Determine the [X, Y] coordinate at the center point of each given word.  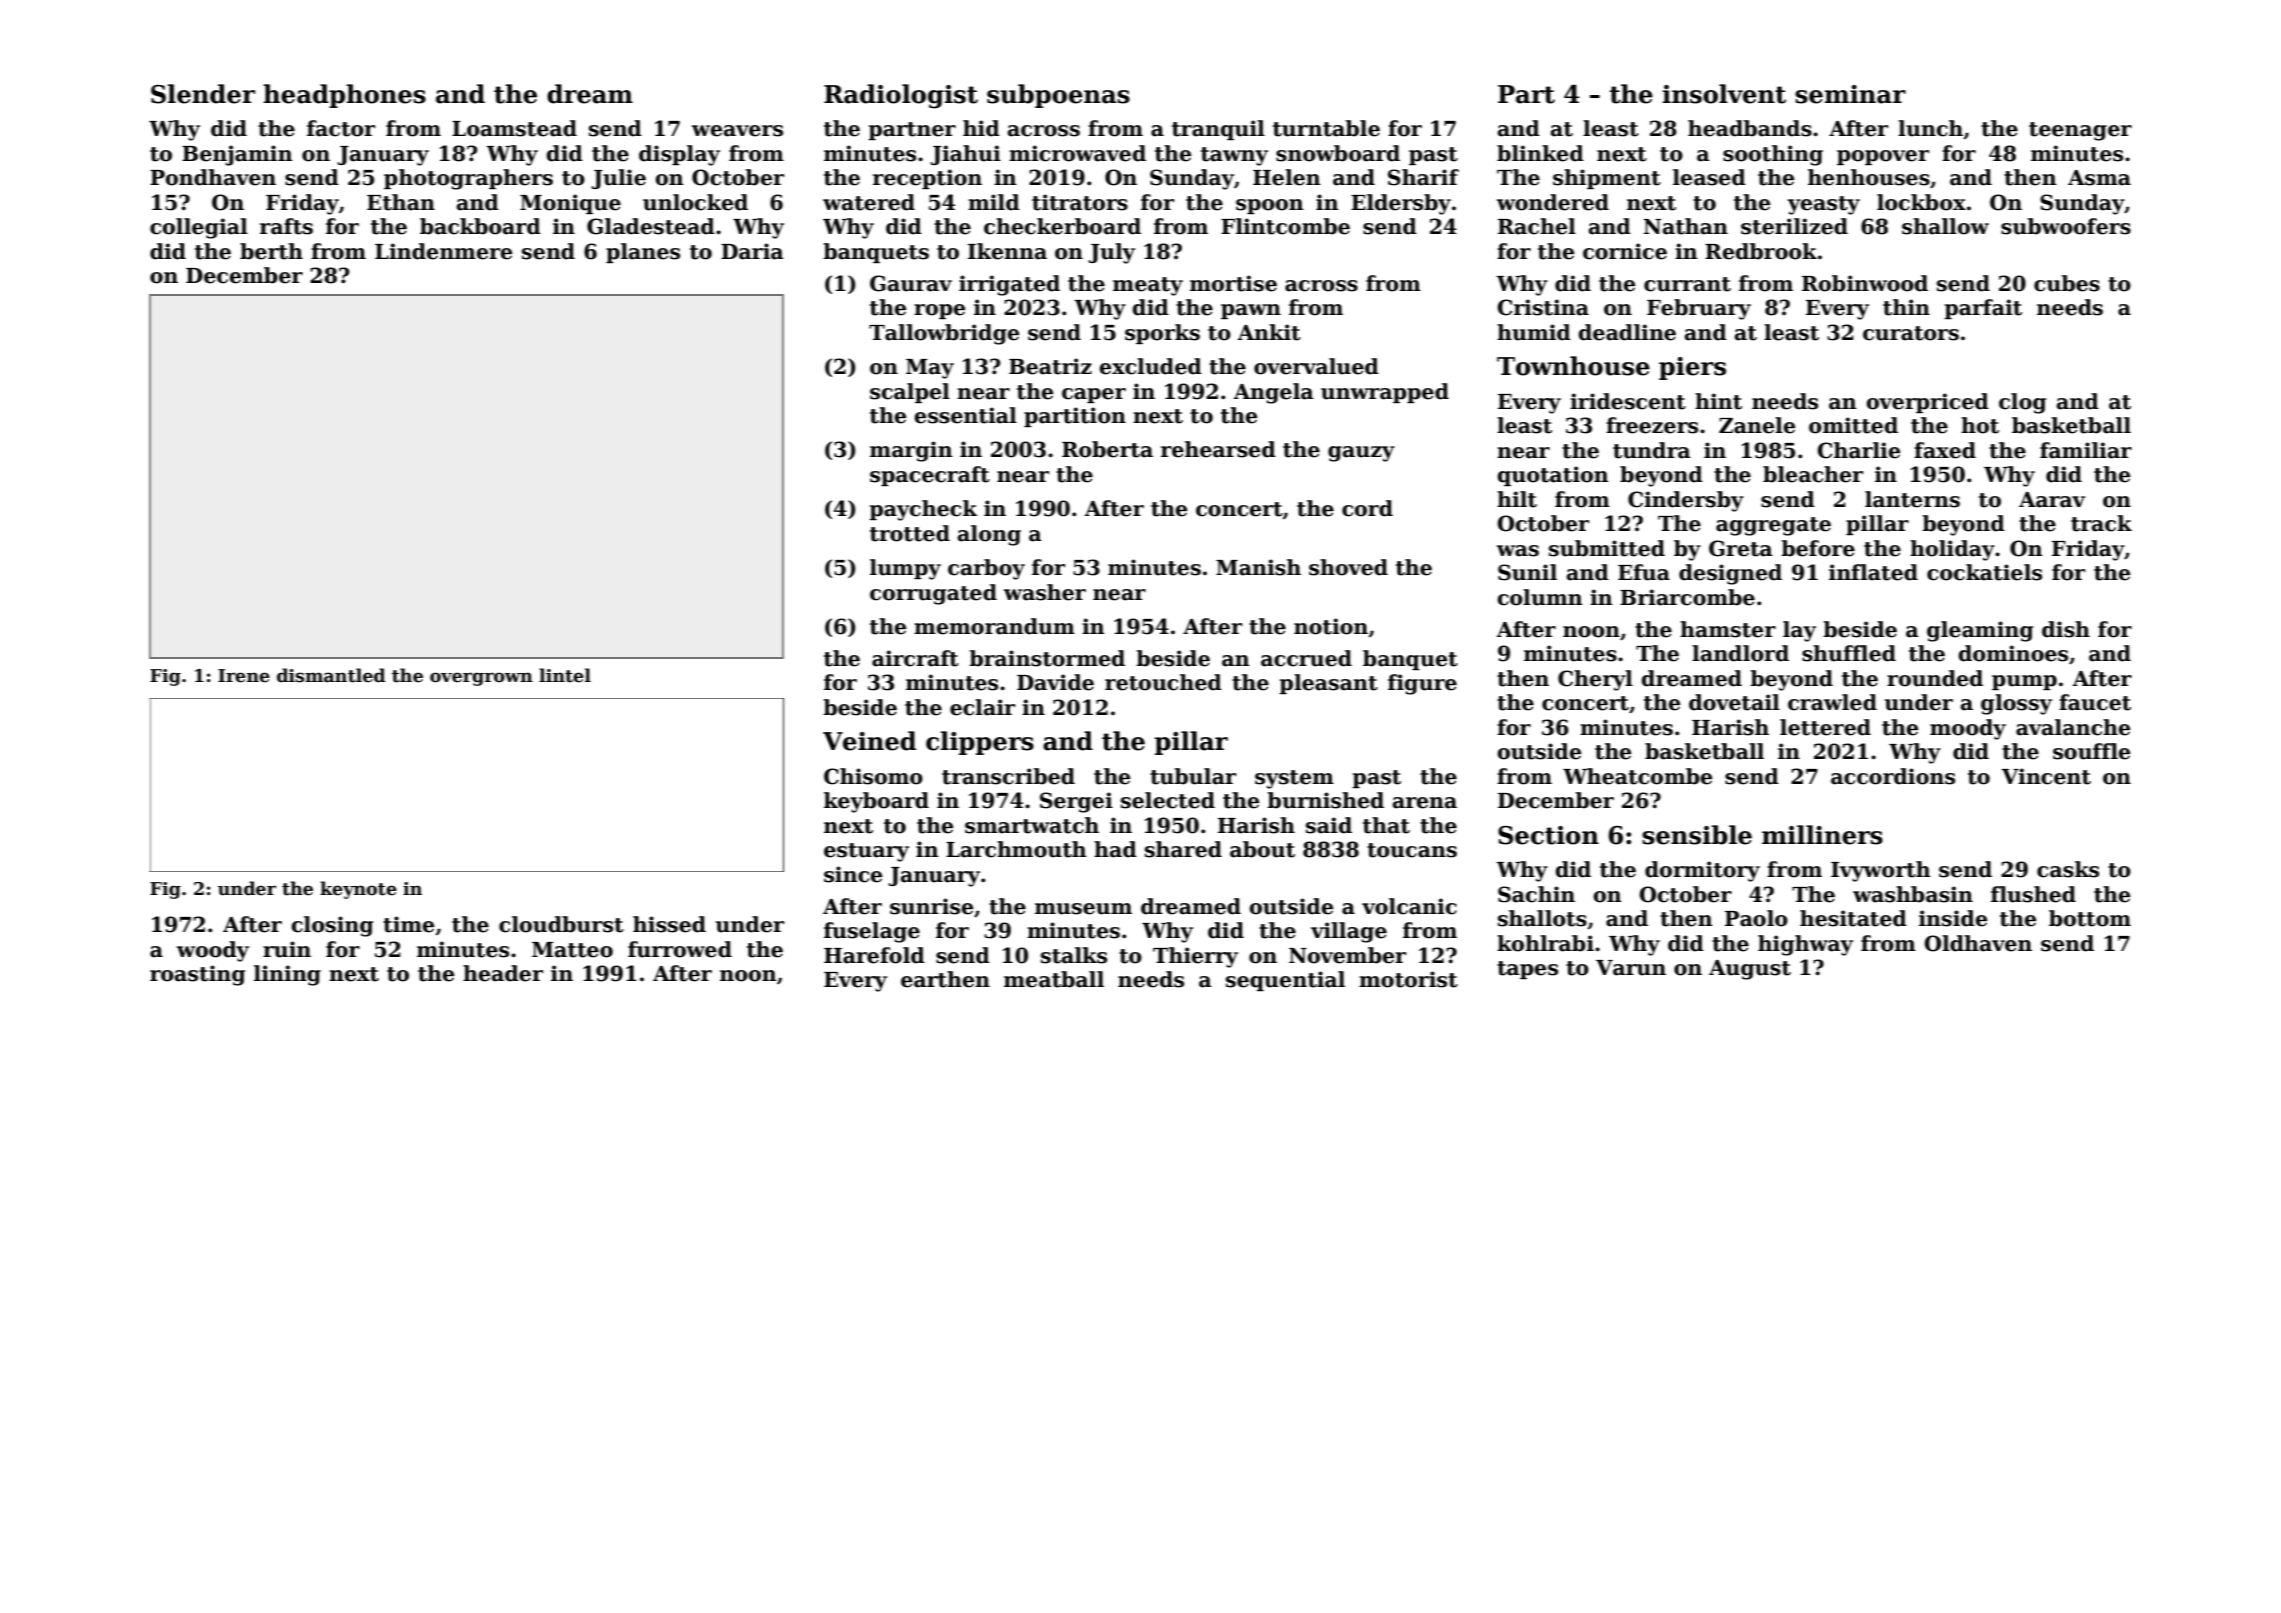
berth [271, 251]
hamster [1728, 629]
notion [1331, 626]
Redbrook [1761, 251]
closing [332, 926]
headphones [344, 96]
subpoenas [1058, 96]
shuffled [1849, 653]
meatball [1054, 979]
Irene [244, 676]
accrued [1306, 658]
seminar [1850, 94]
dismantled [331, 675]
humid [1534, 332]
